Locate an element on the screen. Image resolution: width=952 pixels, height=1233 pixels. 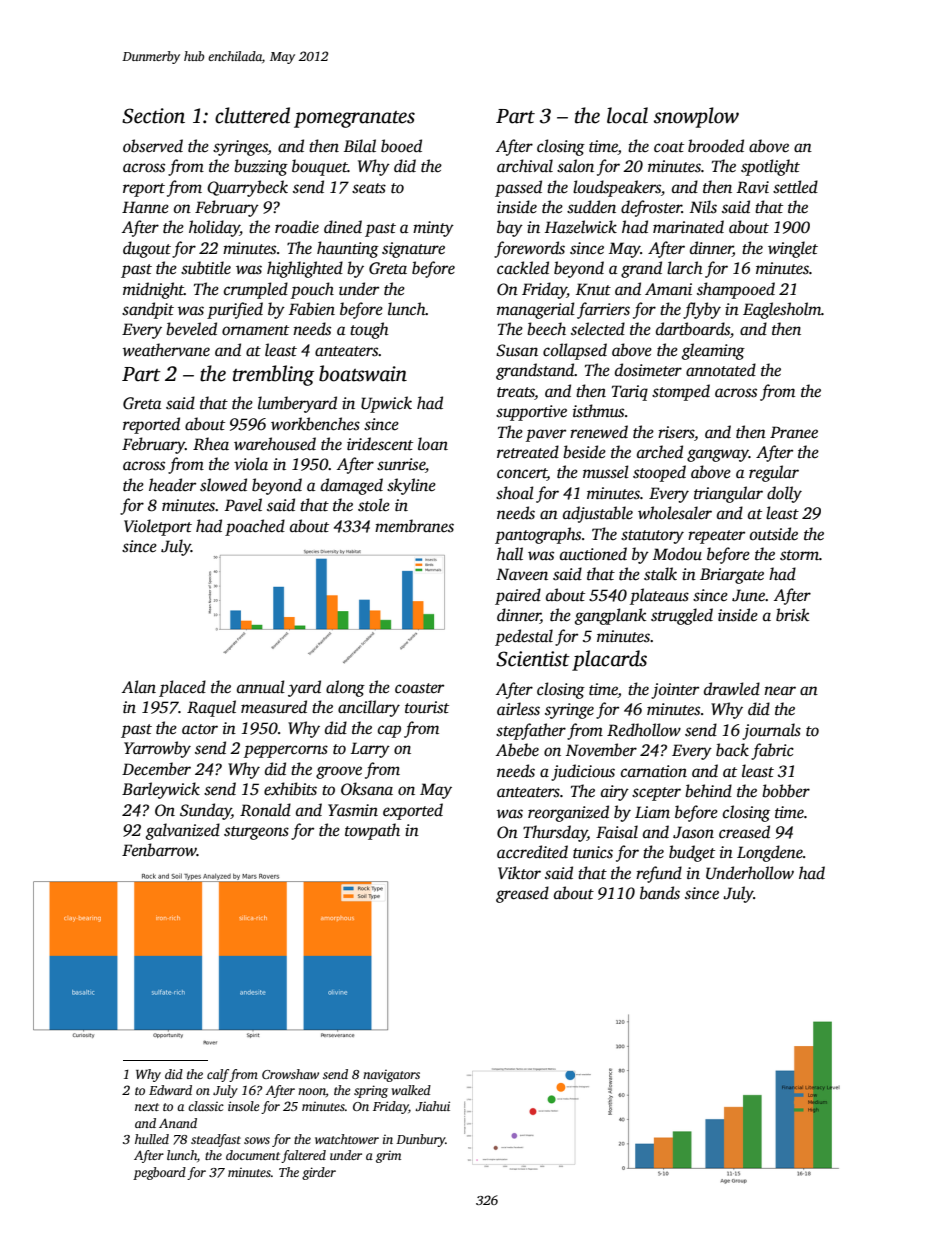
Crowshaw is located at coordinates (290, 1074).
